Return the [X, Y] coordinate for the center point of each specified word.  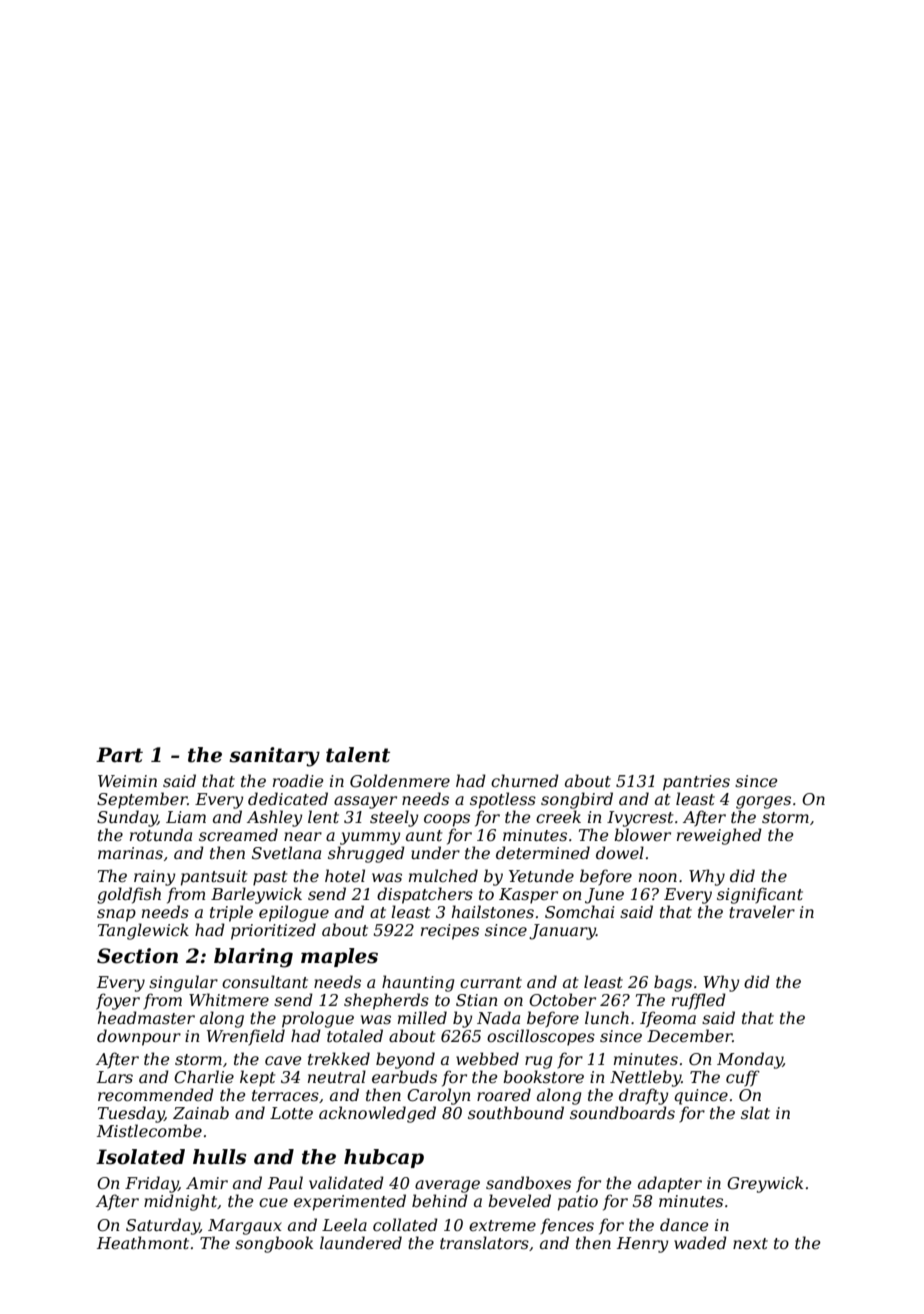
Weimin [127, 781]
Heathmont [143, 1242]
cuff [743, 1078]
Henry [642, 1245]
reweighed [719, 836]
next [750, 1243]
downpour [139, 1037]
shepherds [386, 1001]
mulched [443, 875]
